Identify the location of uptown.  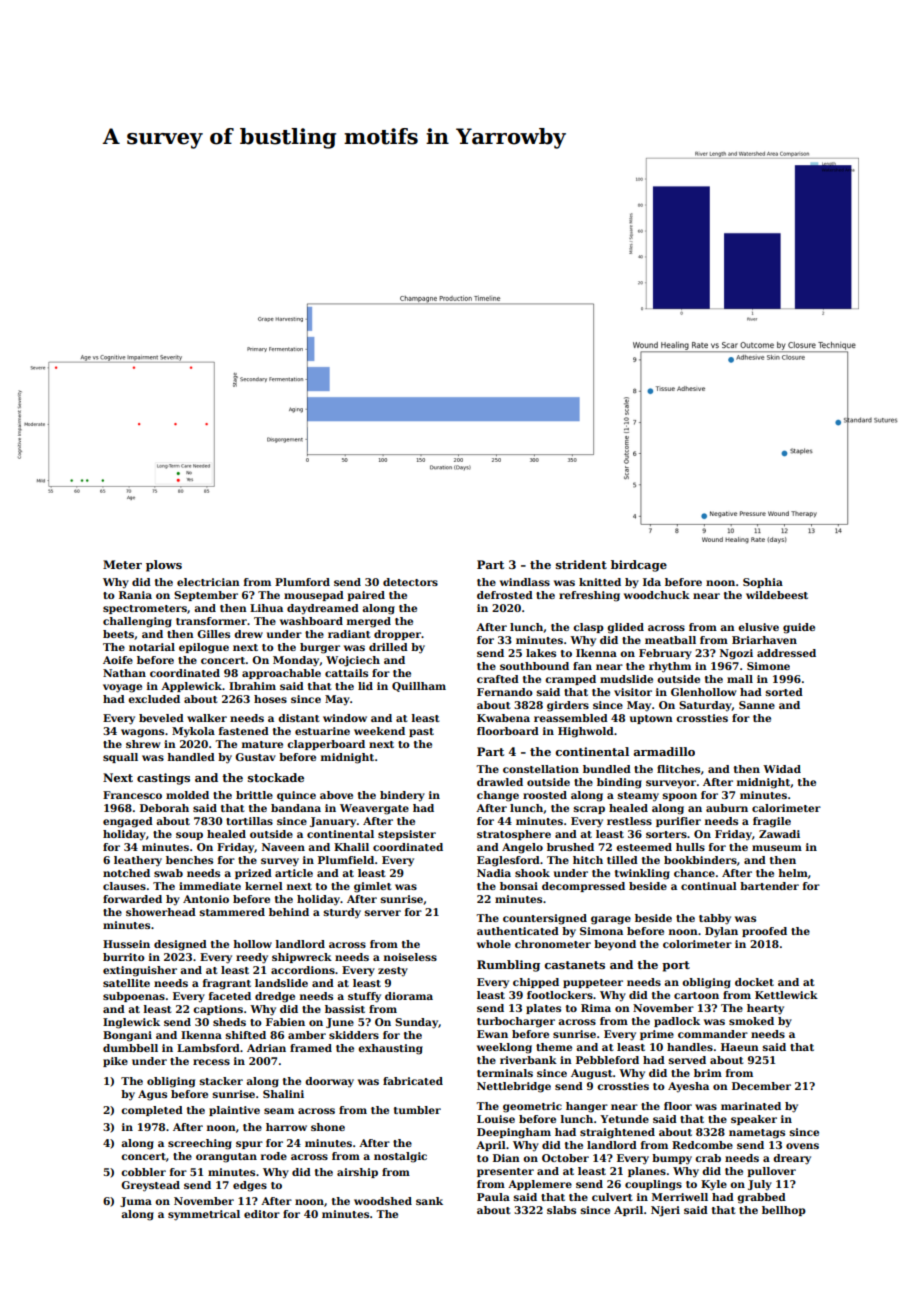
(651, 719).
